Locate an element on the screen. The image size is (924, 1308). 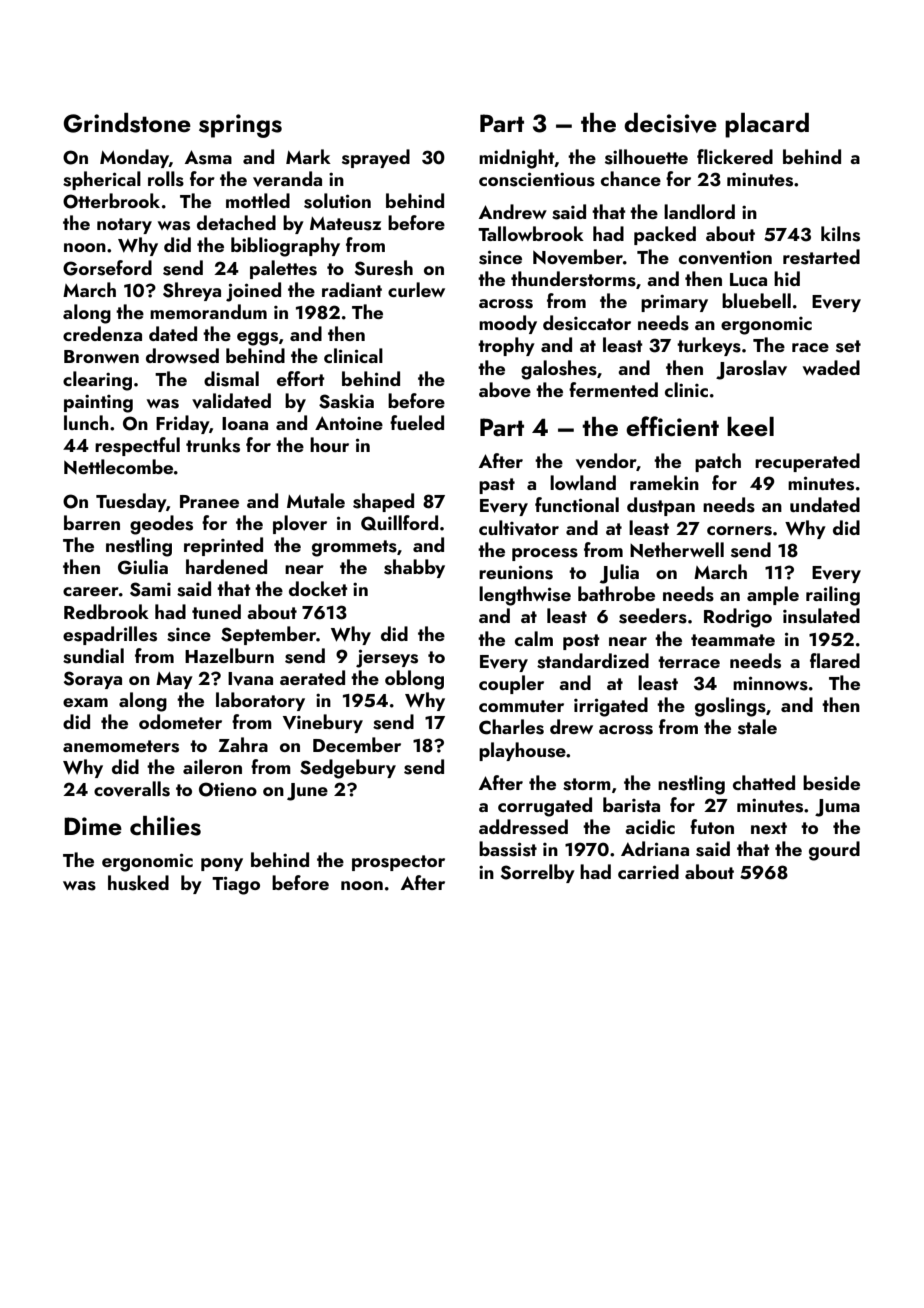
reunions is located at coordinates (516, 572).
